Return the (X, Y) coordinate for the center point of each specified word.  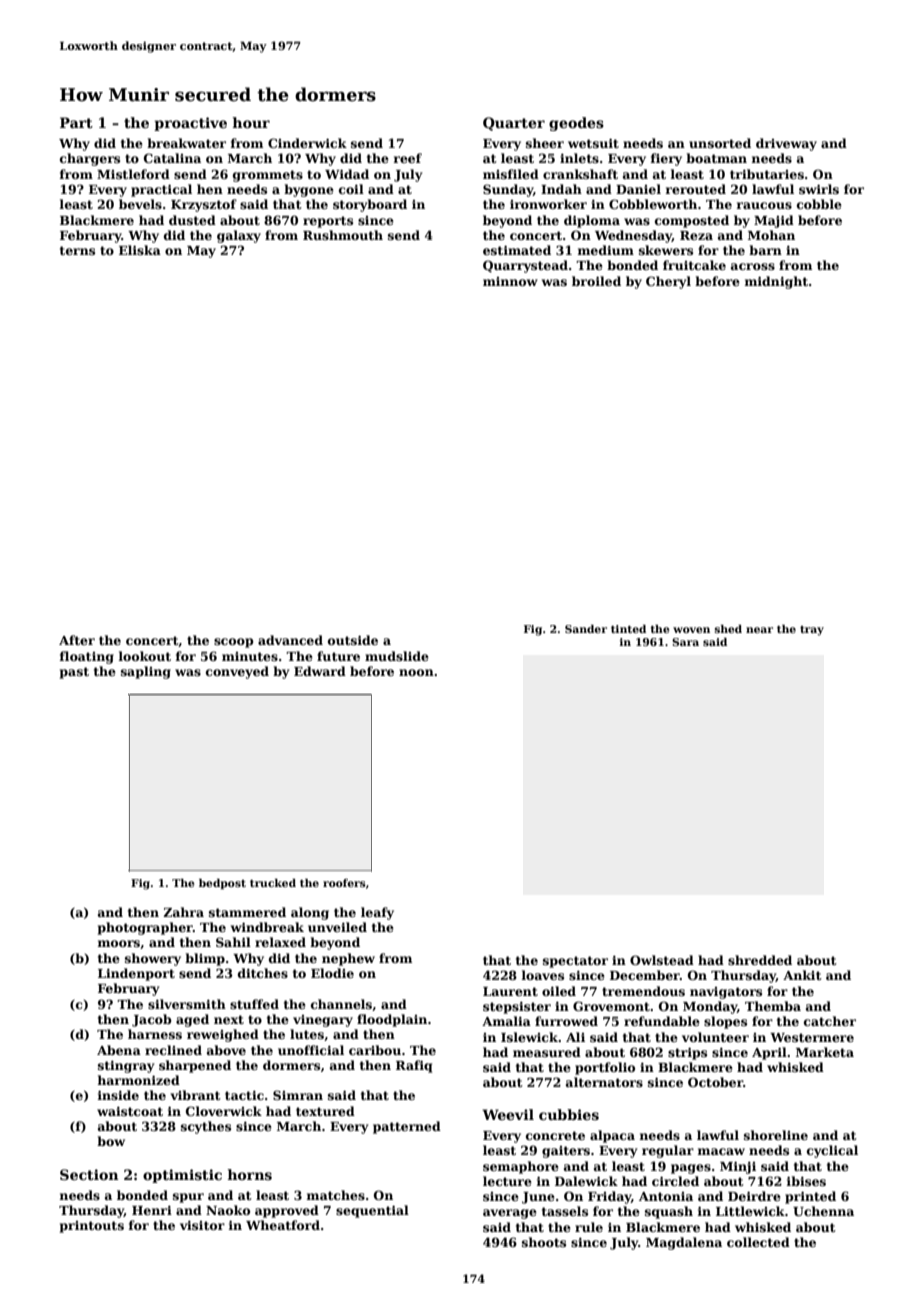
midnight (776, 282)
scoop (234, 643)
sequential (372, 1211)
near (759, 630)
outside (353, 640)
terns (77, 250)
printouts (92, 1227)
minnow (510, 281)
